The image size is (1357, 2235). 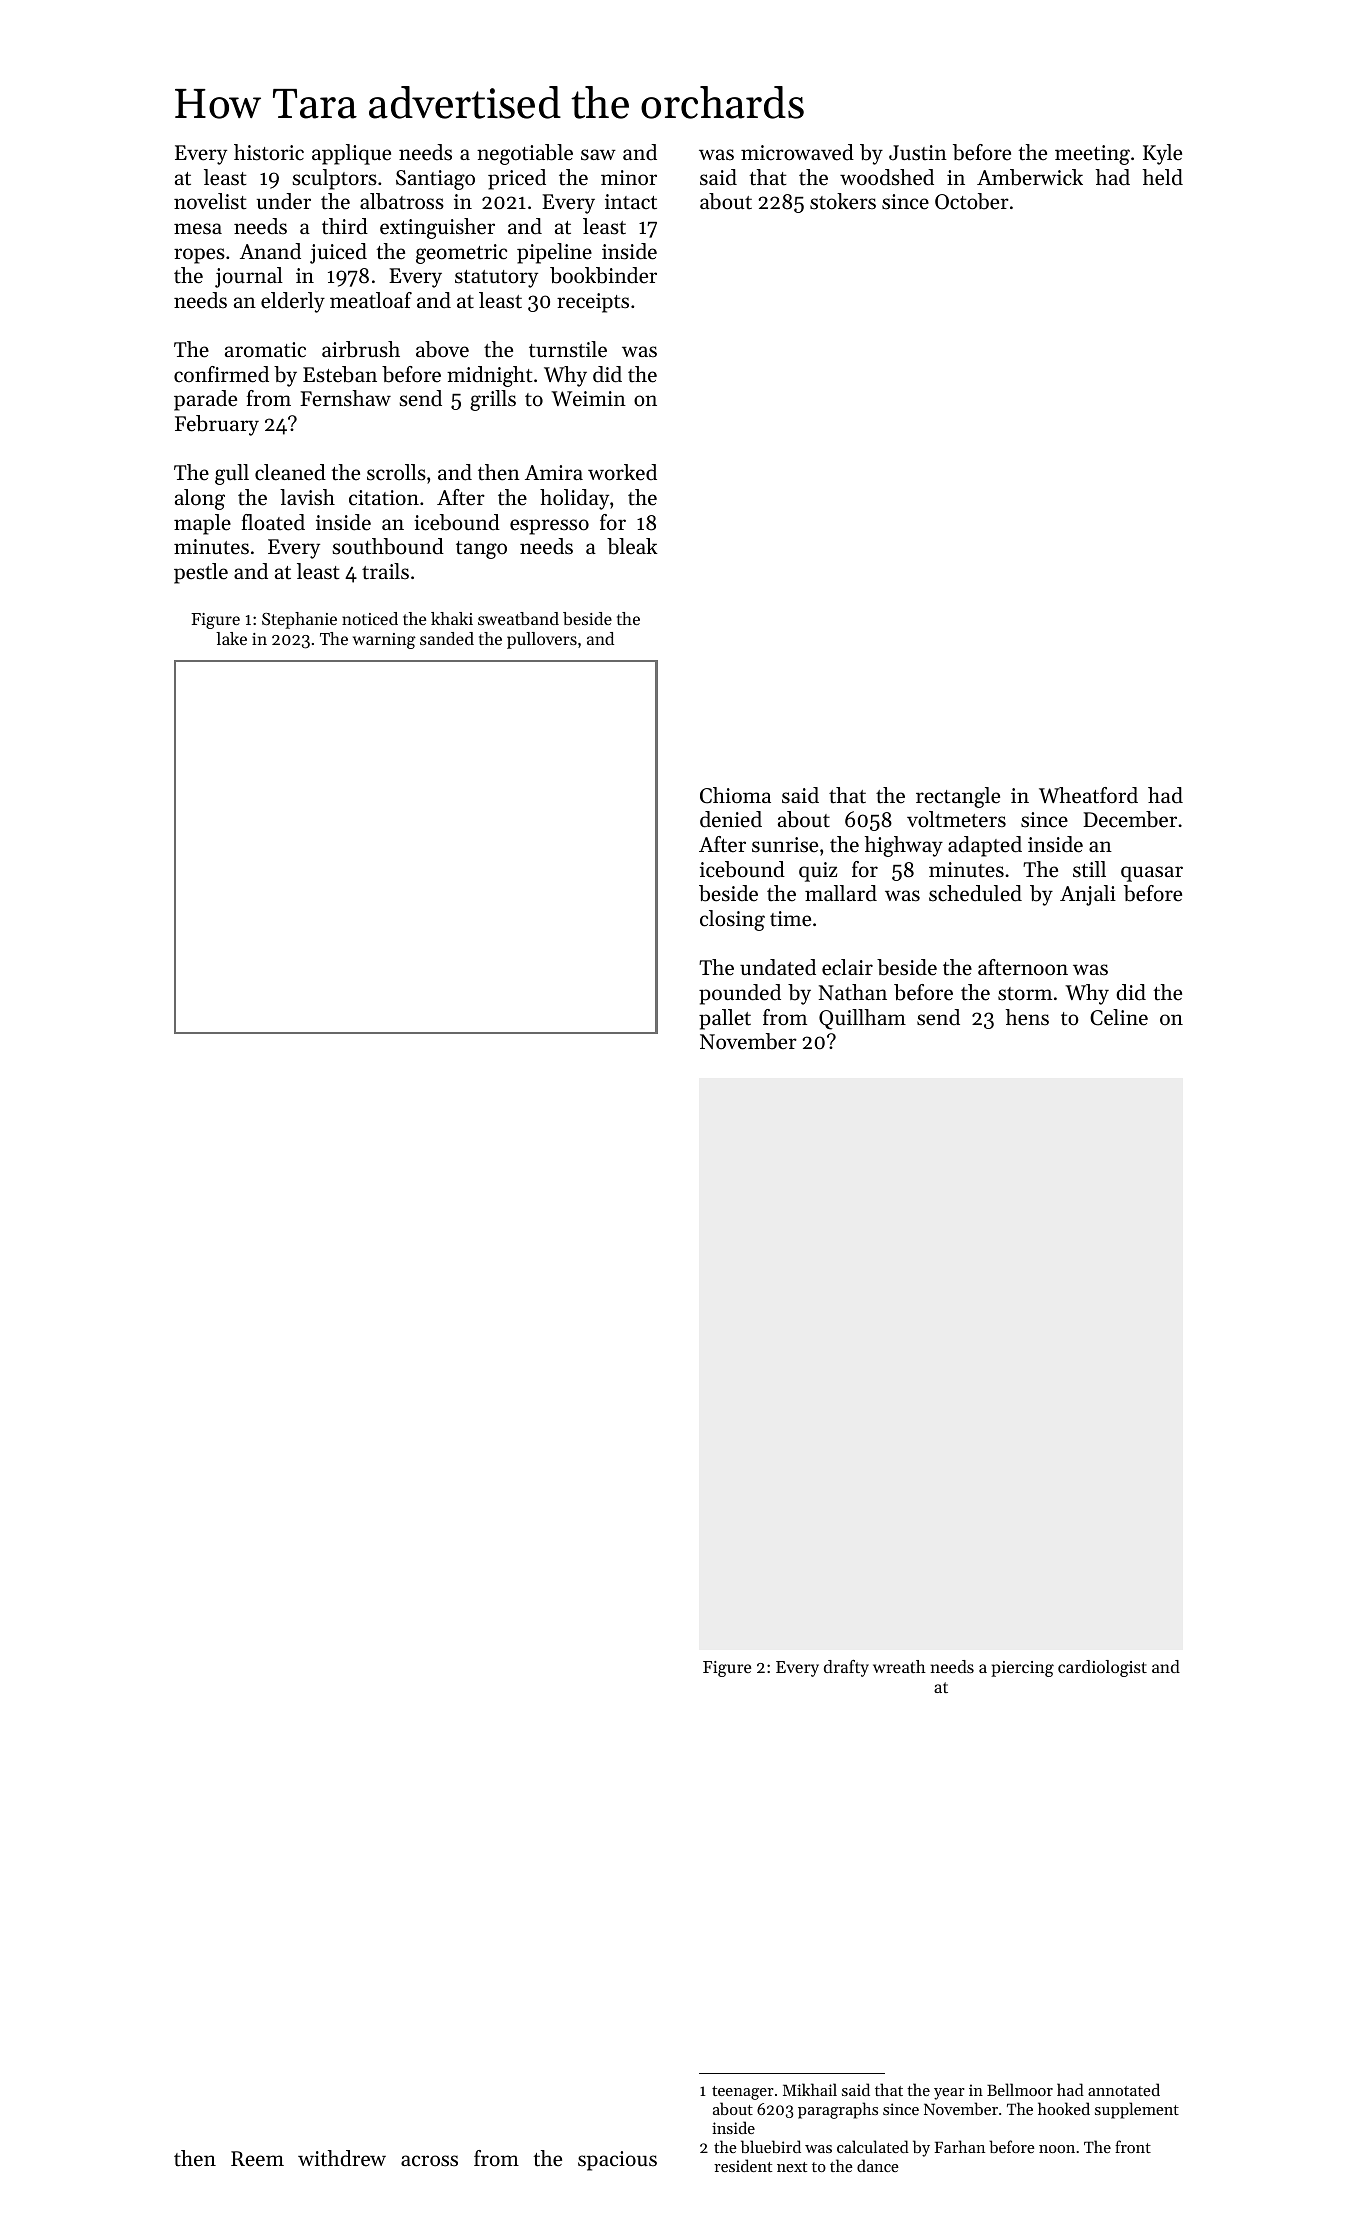 I want to click on pullovers, so click(x=542, y=640).
